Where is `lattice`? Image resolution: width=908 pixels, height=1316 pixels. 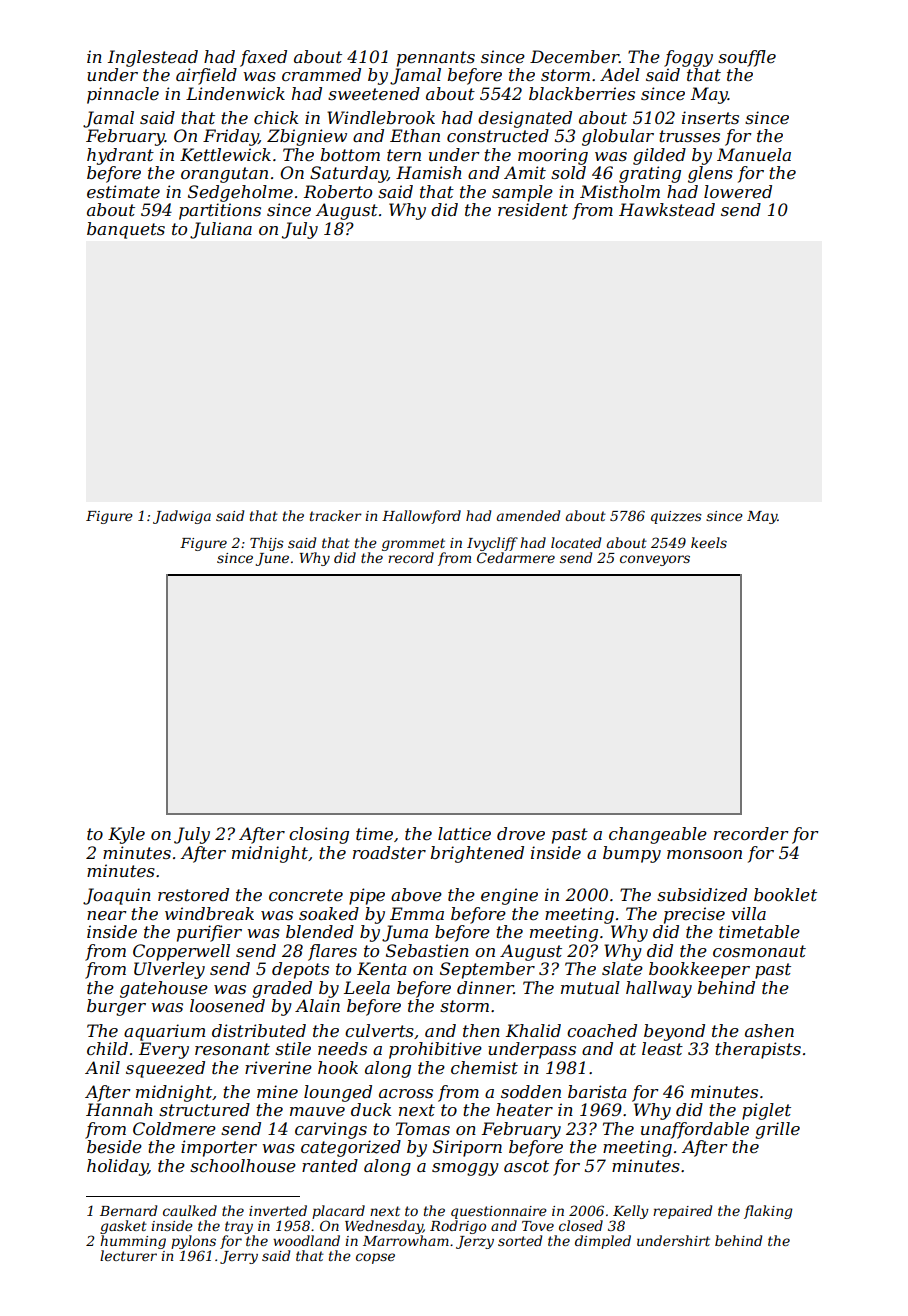
lattice is located at coordinates (464, 833).
